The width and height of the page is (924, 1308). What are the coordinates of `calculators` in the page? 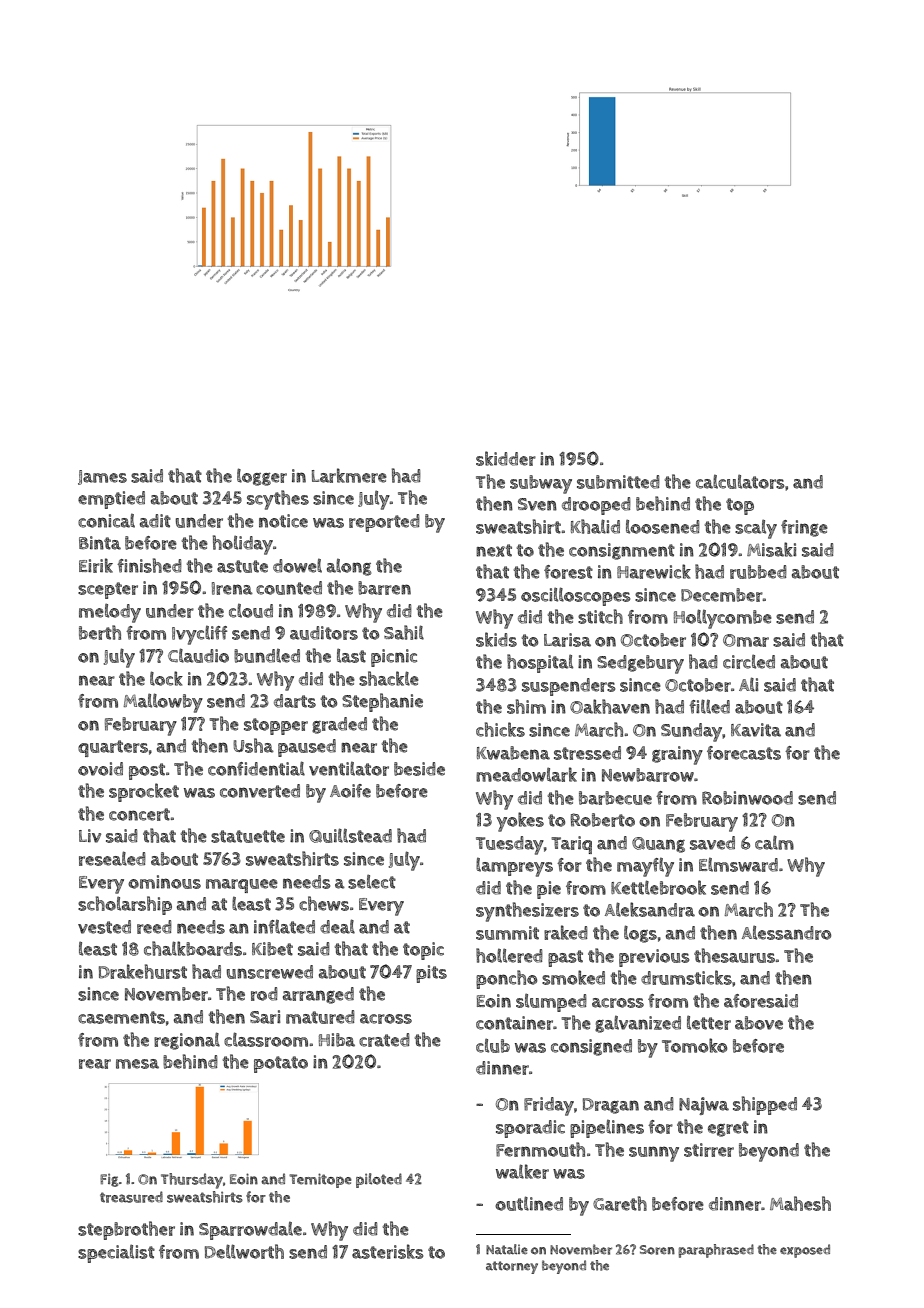 It's located at (740, 481).
